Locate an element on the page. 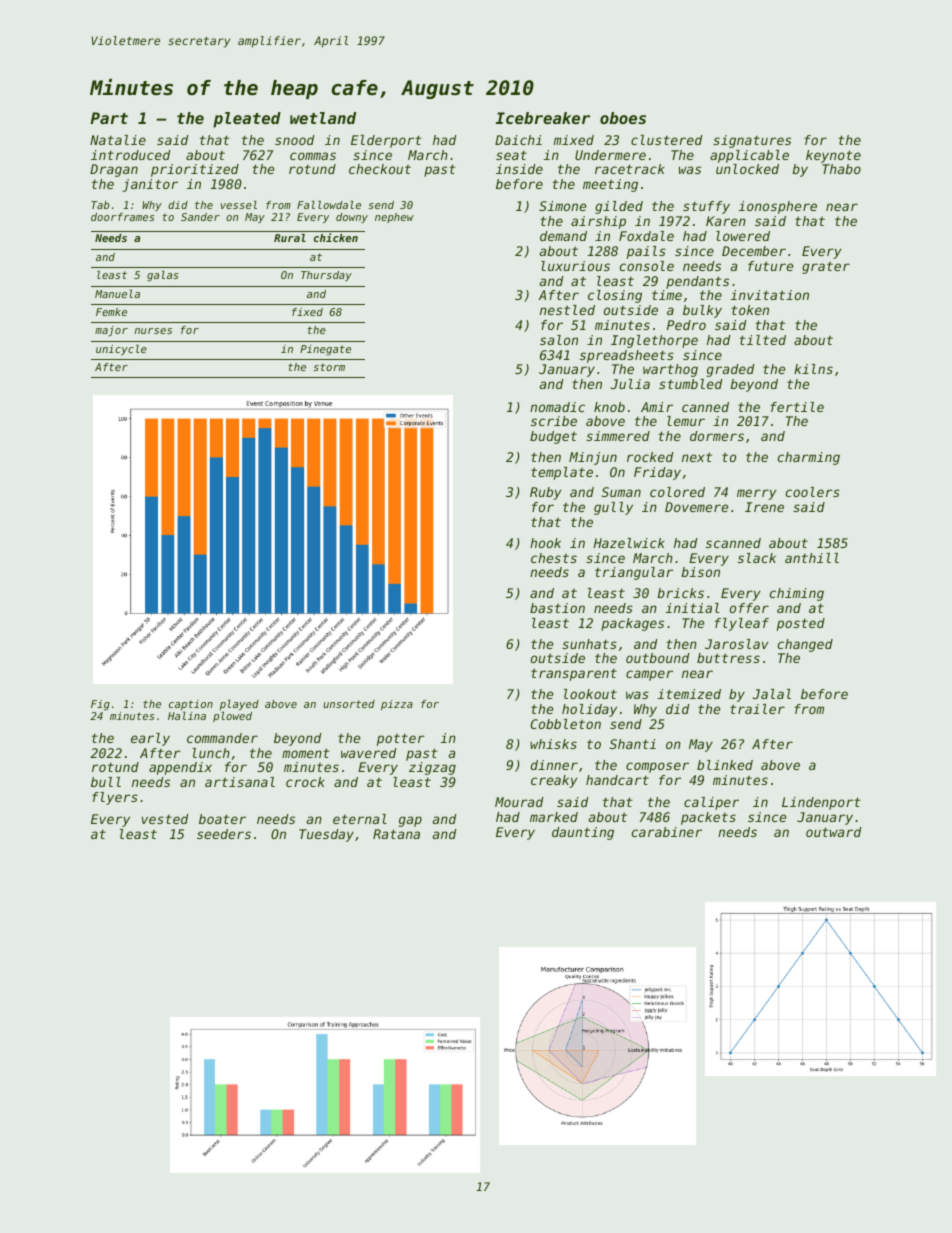 The height and width of the image is (1233, 952). unsorted is located at coordinates (349, 704).
